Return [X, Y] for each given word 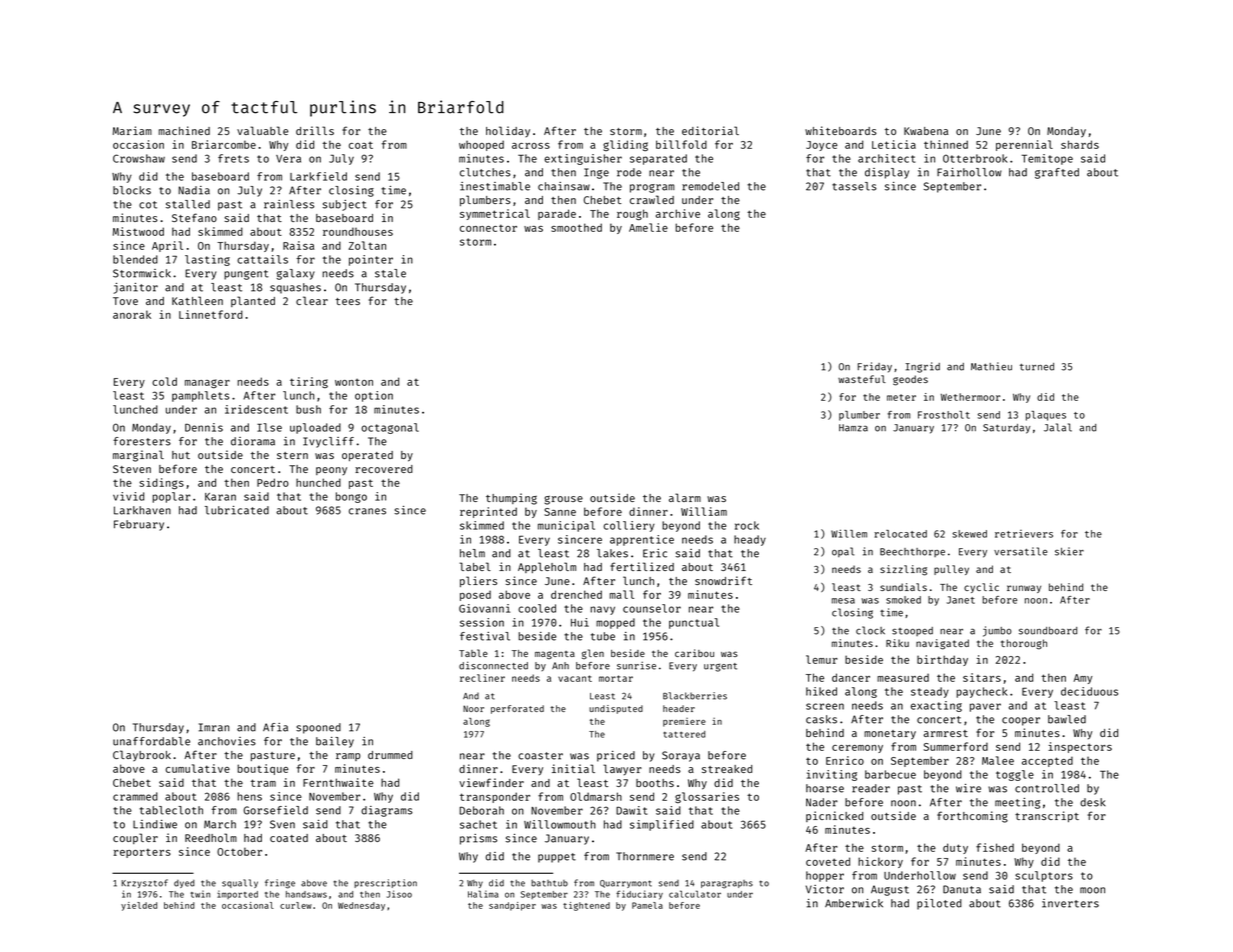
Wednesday [361, 906]
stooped [912, 631]
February [139, 525]
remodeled [710, 186]
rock [747, 525]
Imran [214, 727]
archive [678, 213]
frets [233, 158]
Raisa [298, 245]
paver [985, 707]
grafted [1057, 173]
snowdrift [723, 580]
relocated [900, 534]
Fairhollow [969, 172]
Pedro [273, 482]
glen [593, 654]
